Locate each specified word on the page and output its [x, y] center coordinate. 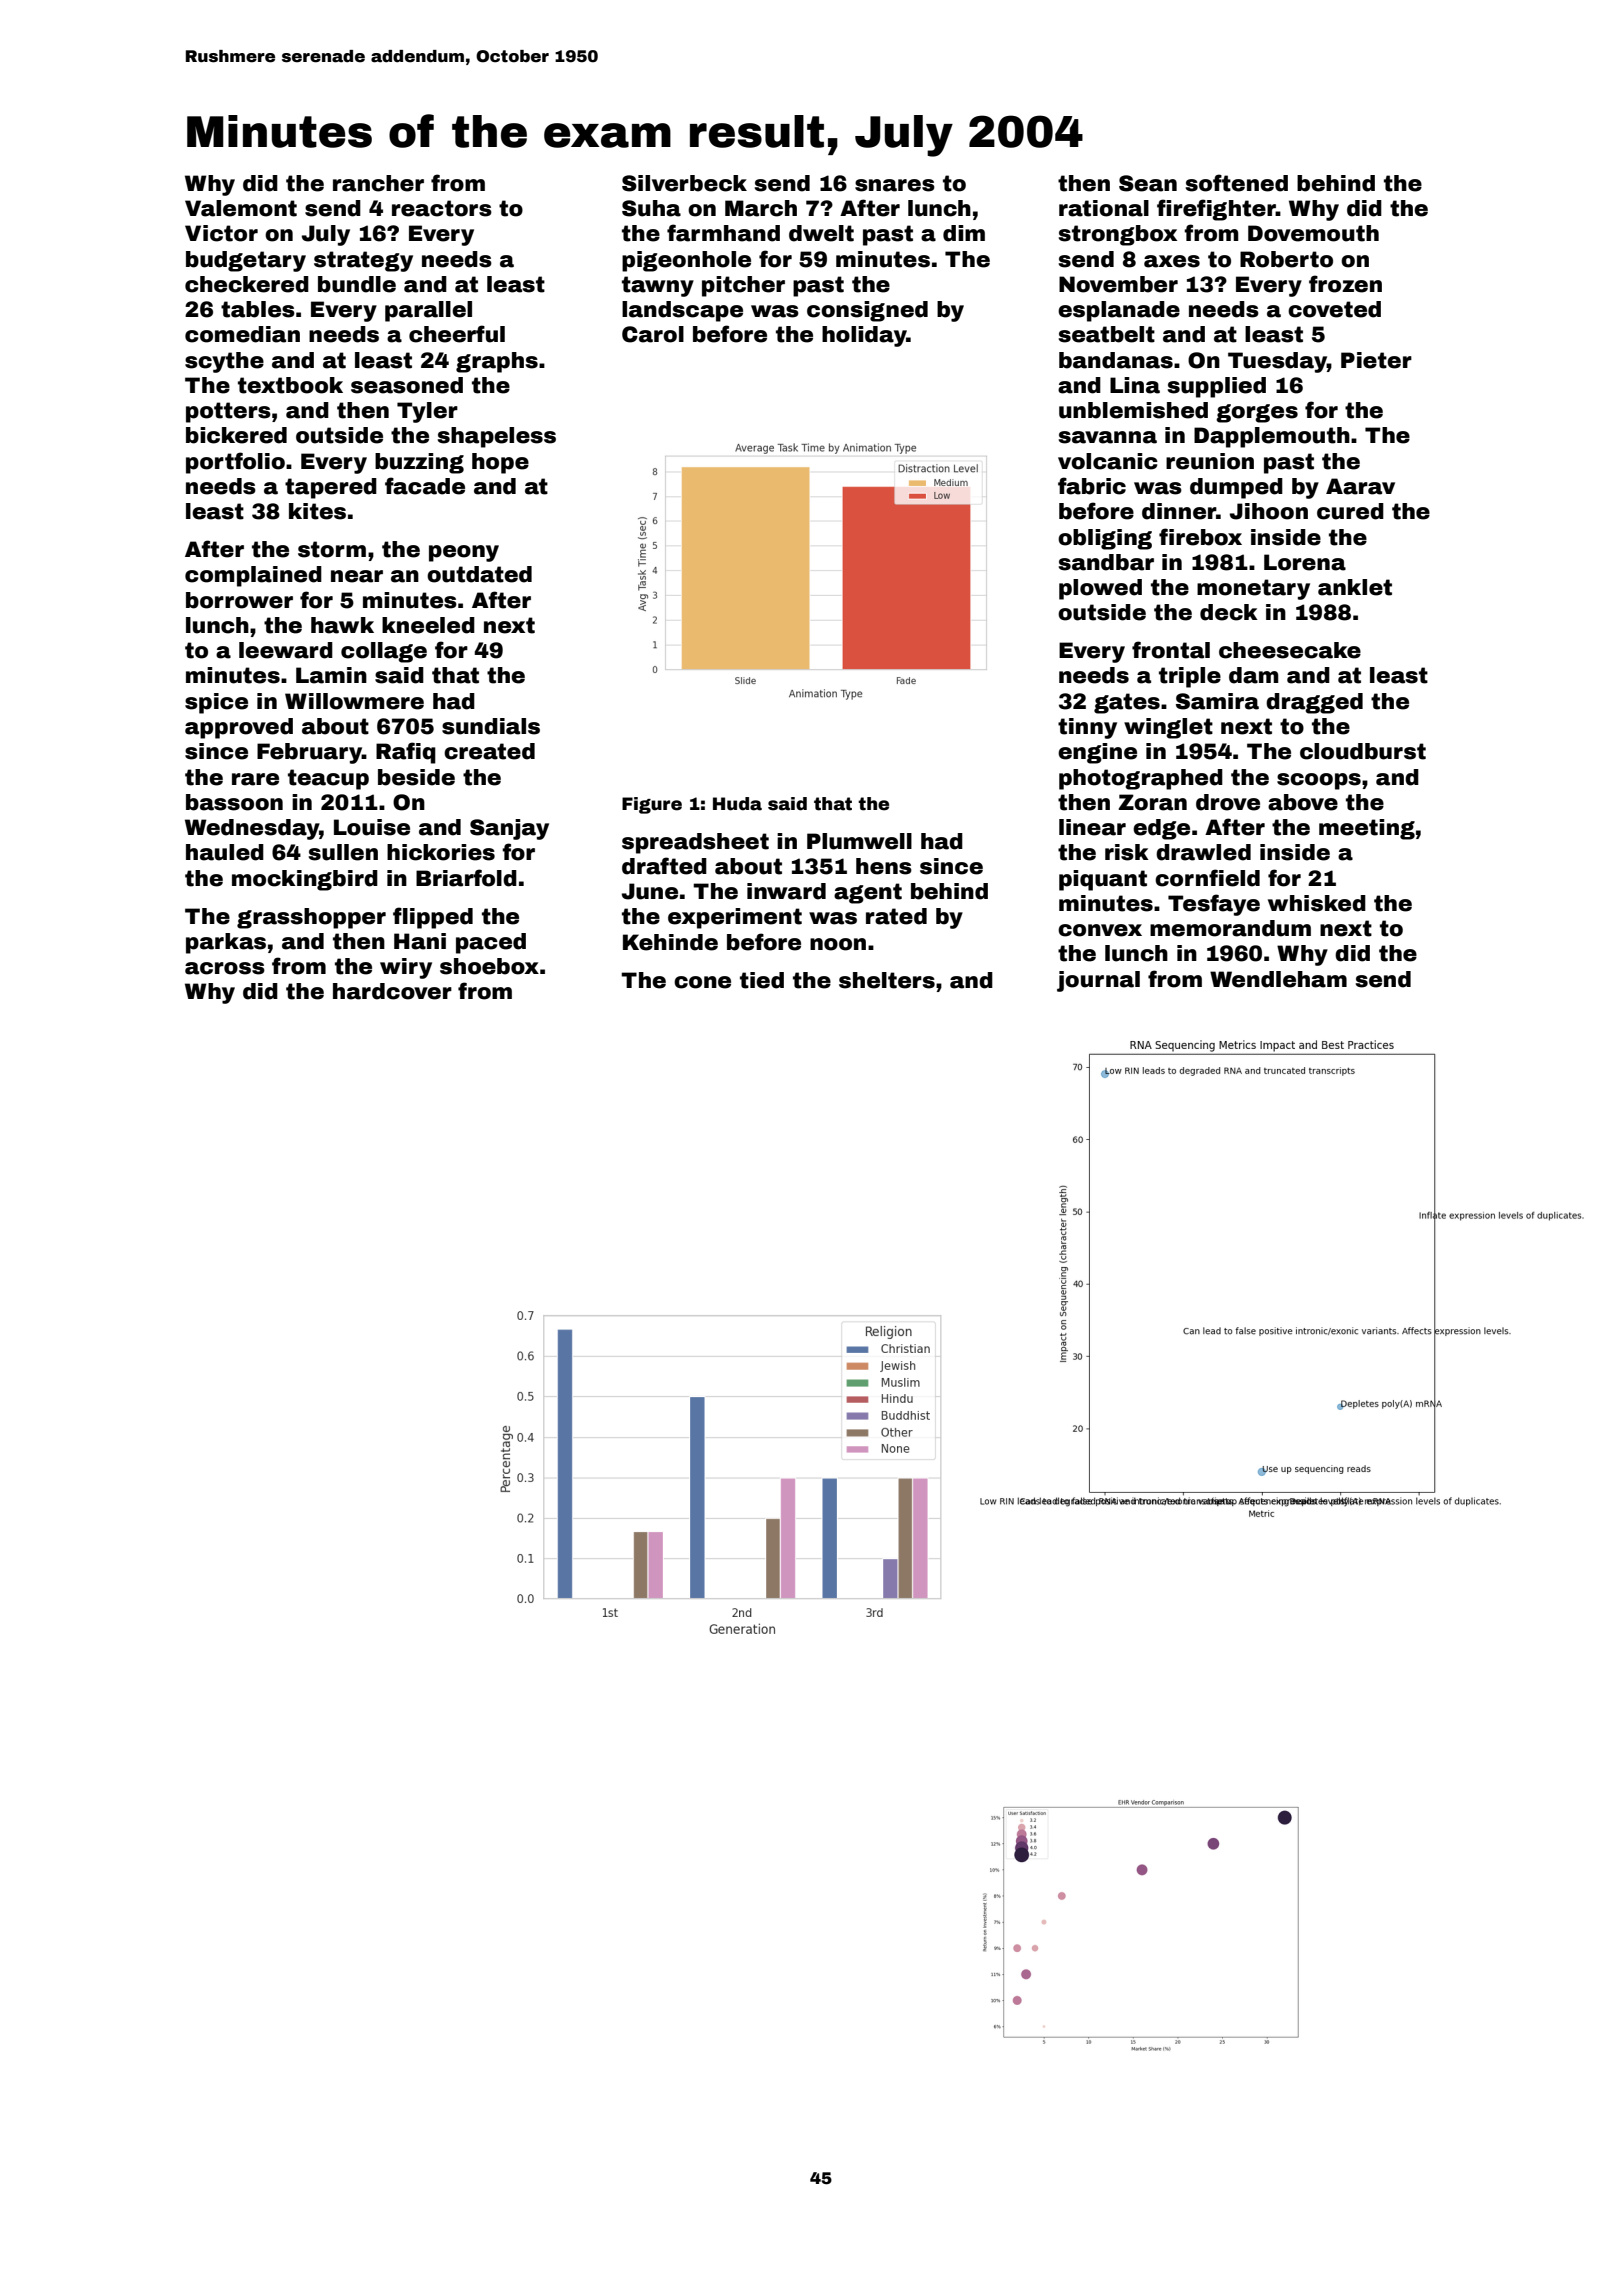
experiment [735, 918]
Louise [372, 827]
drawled [1203, 852]
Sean [1148, 183]
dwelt [821, 233]
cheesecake [1290, 650]
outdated [479, 574]
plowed [1100, 589]
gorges [1257, 413]
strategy [363, 261]
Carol [653, 334]
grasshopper [311, 918]
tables [258, 309]
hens [884, 866]
